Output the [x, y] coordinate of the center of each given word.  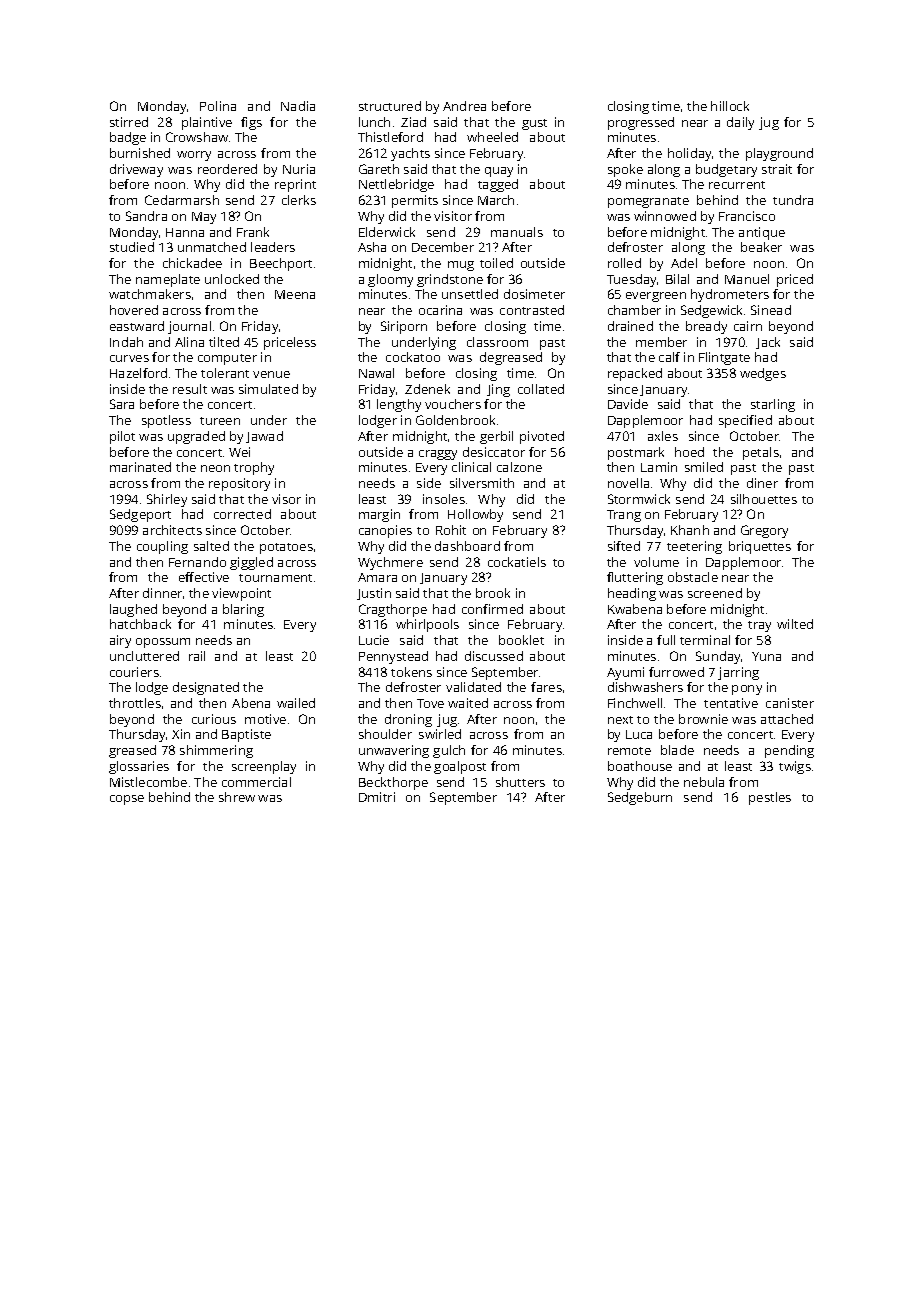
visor [286, 499]
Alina [189, 342]
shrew [237, 797]
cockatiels [517, 562]
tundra [793, 200]
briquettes [760, 547]
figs [251, 123]
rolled [624, 263]
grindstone [450, 280]
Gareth [379, 169]
